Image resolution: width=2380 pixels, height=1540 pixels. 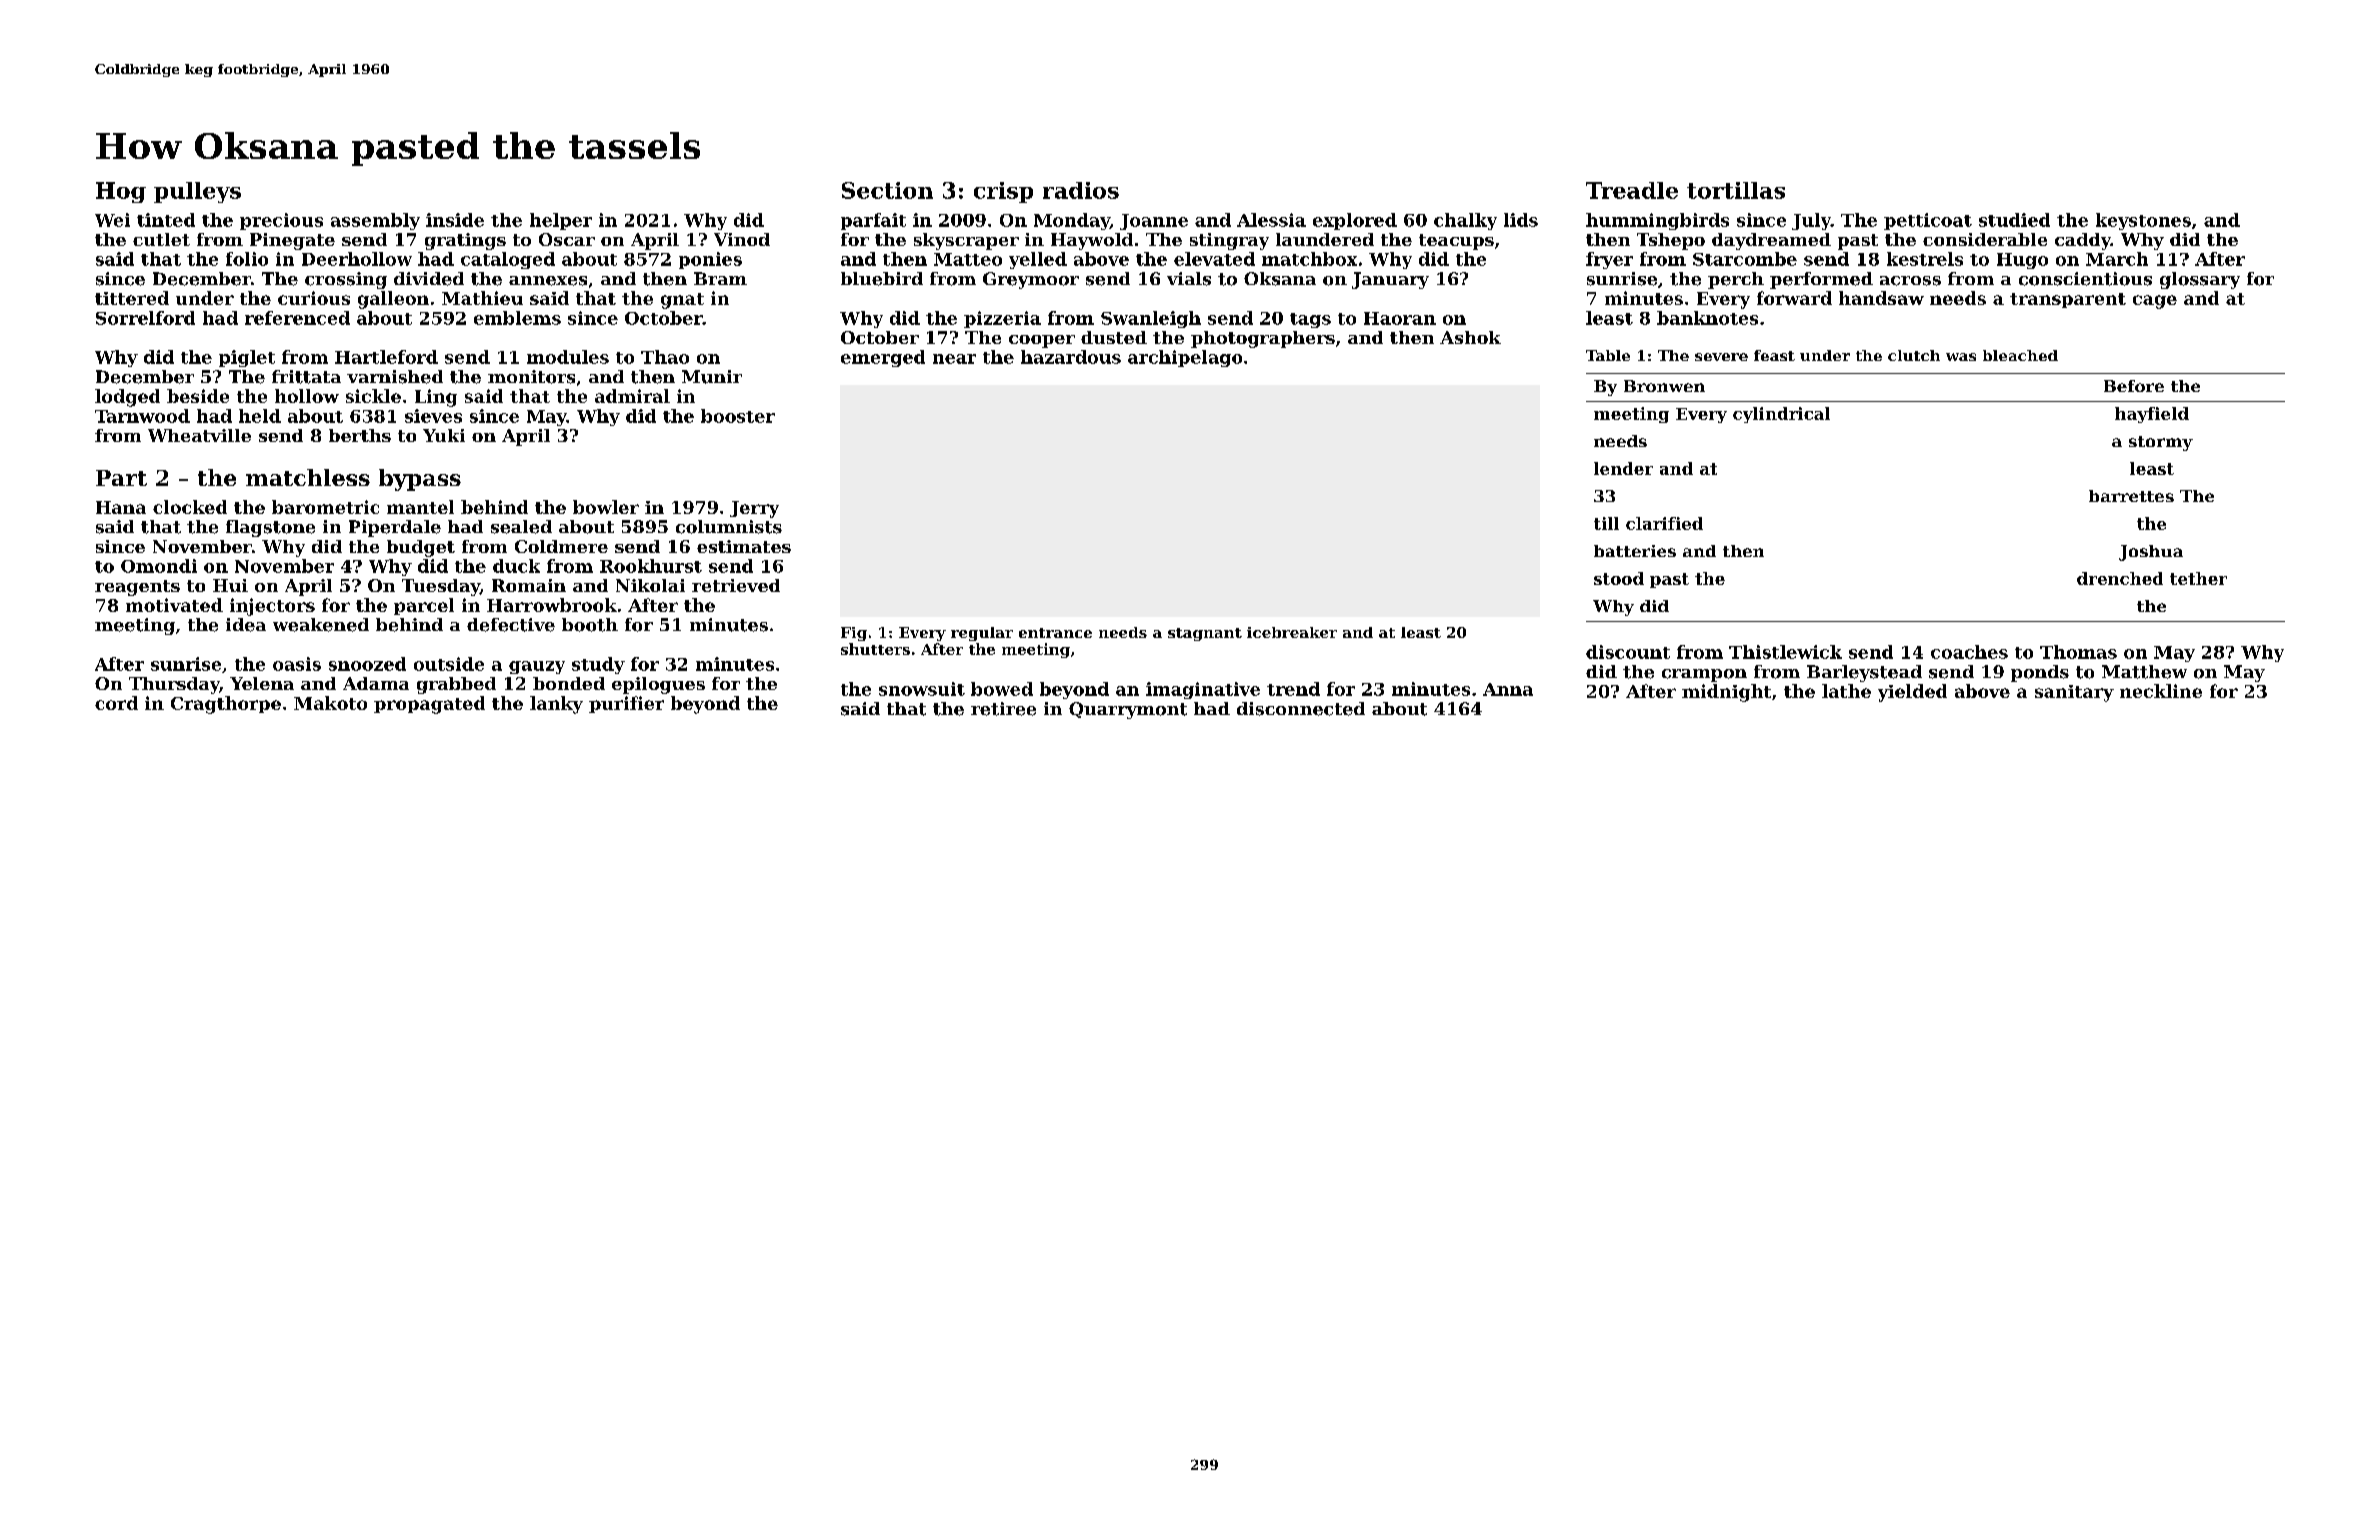 I want to click on snowsuit, so click(x=922, y=689).
